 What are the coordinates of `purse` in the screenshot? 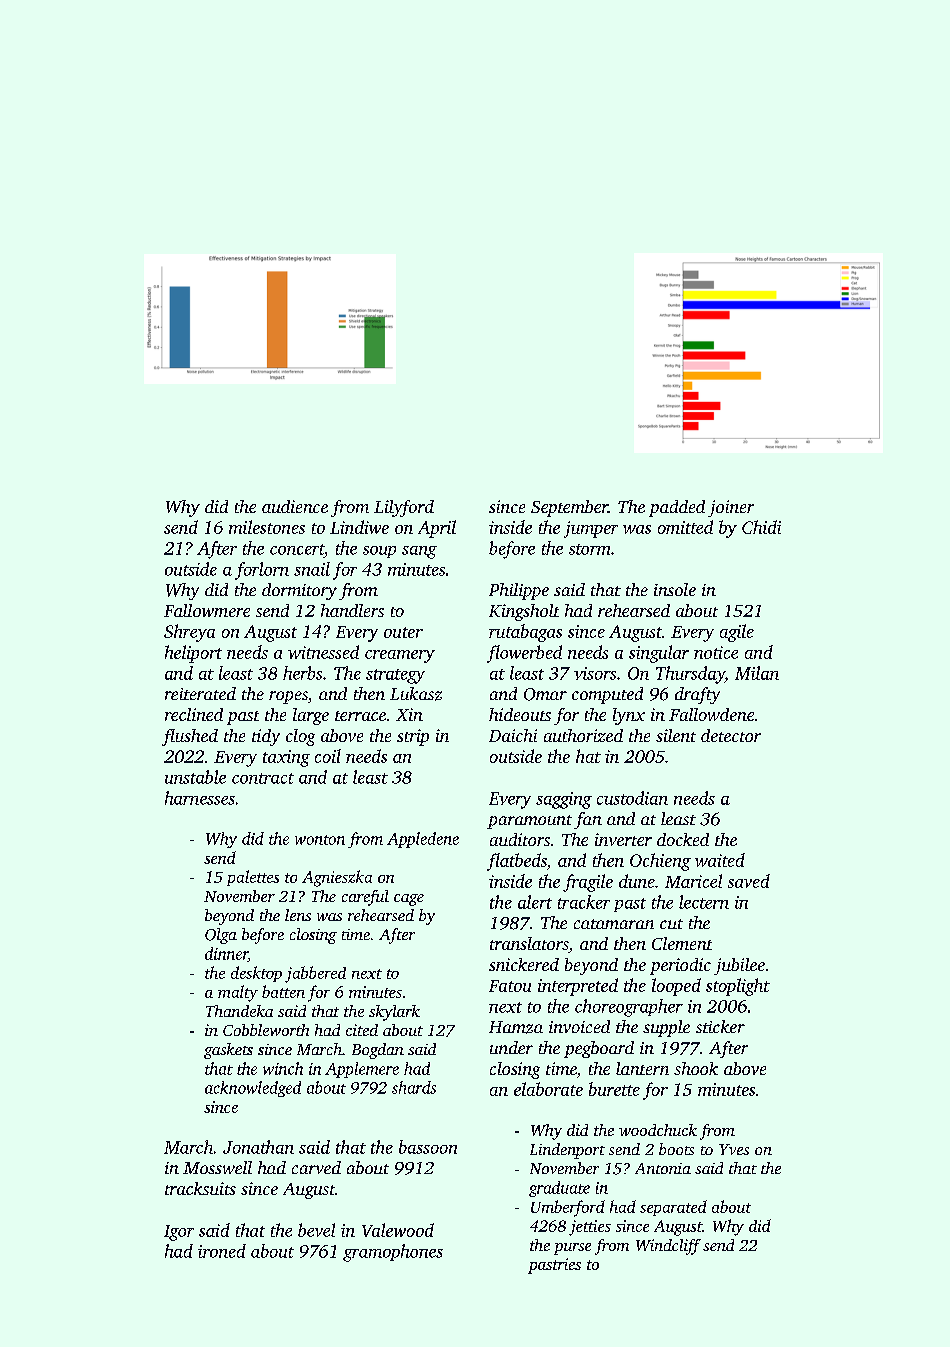 It's located at (572, 1249).
